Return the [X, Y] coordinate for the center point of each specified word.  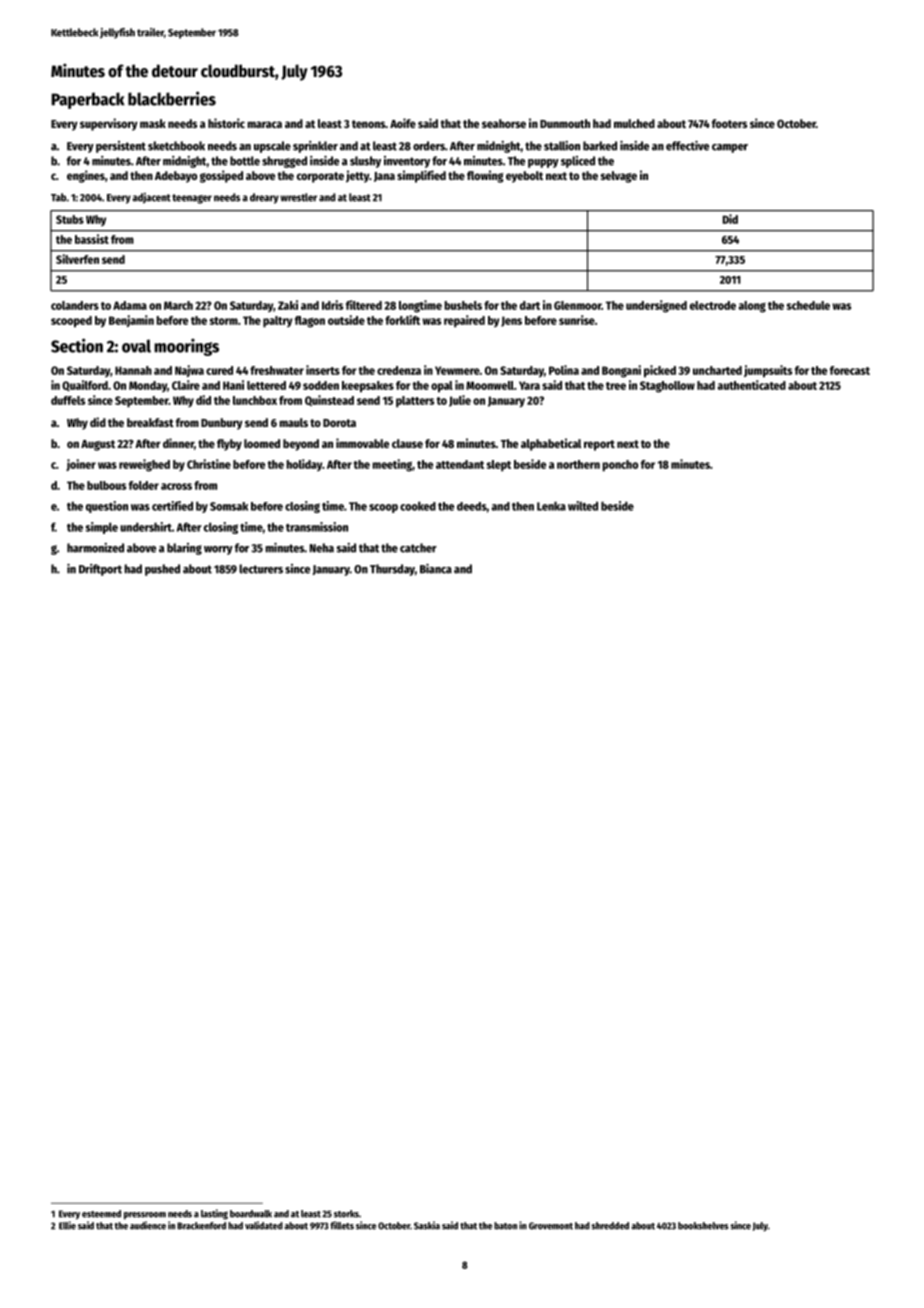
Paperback [88, 100]
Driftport [100, 570]
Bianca [436, 569]
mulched [634, 123]
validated [264, 1225]
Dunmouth [565, 123]
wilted [583, 506]
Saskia [427, 1225]
